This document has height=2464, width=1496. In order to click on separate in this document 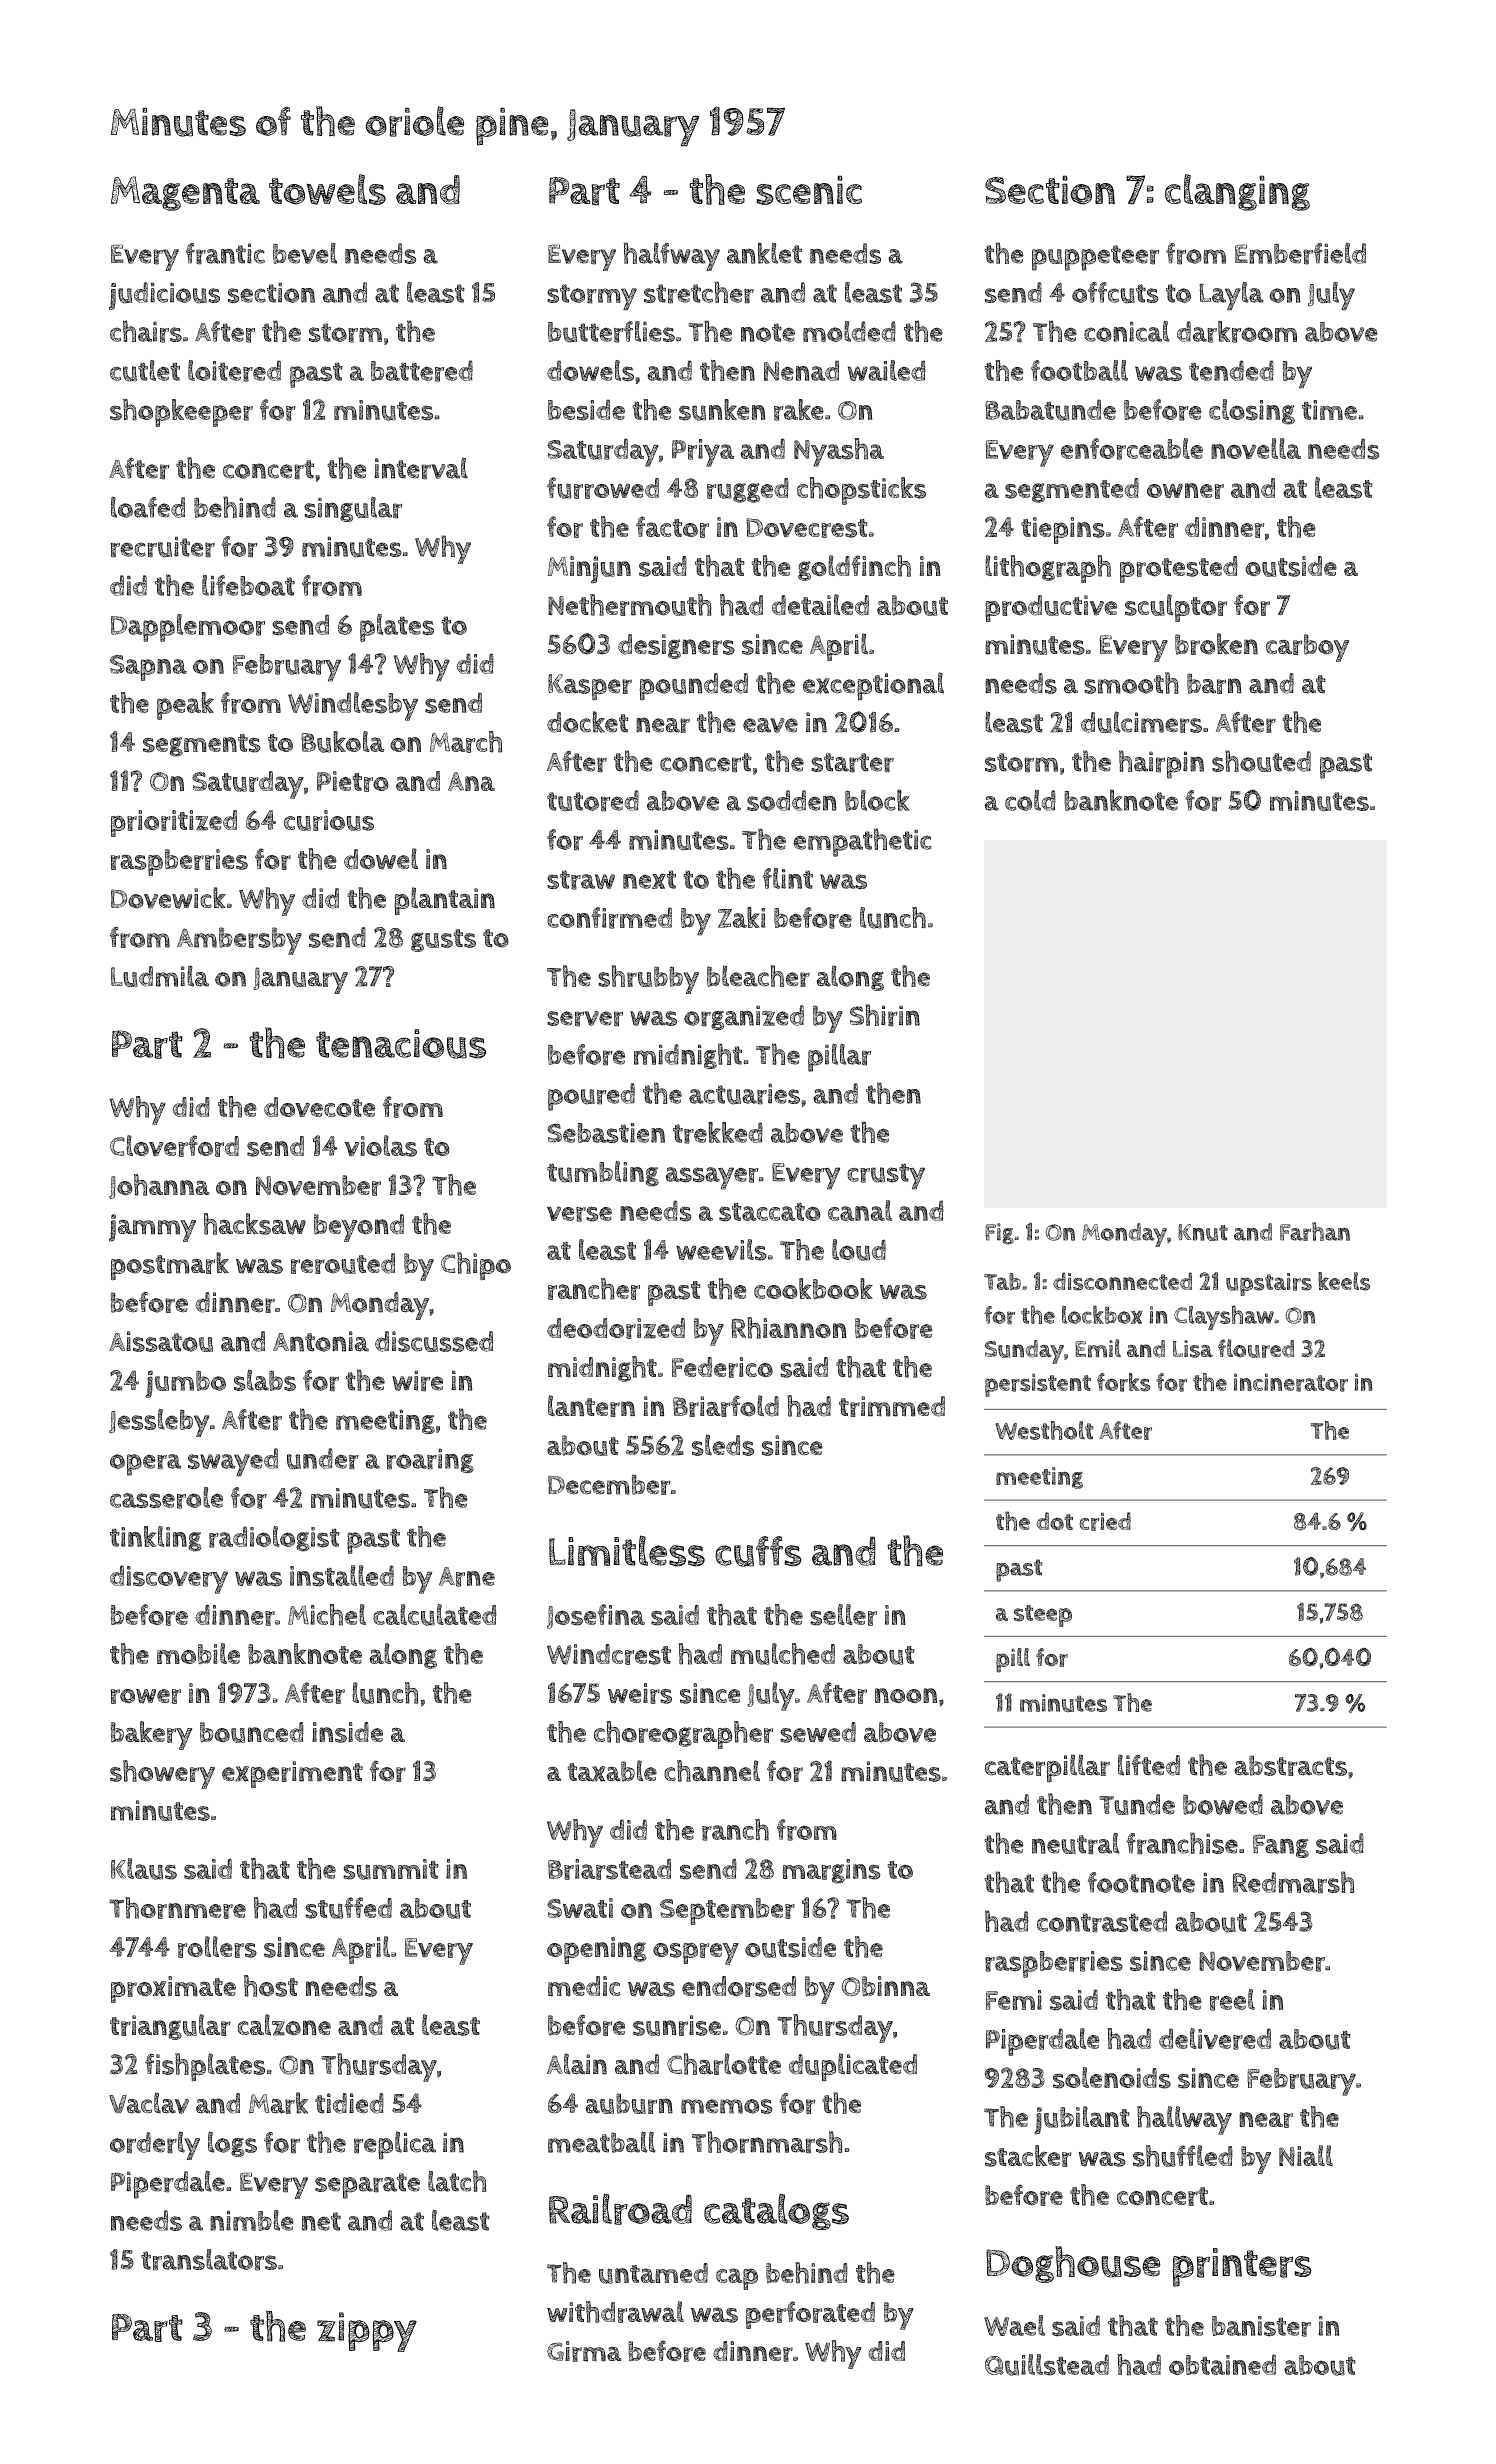, I will do `click(367, 2186)`.
